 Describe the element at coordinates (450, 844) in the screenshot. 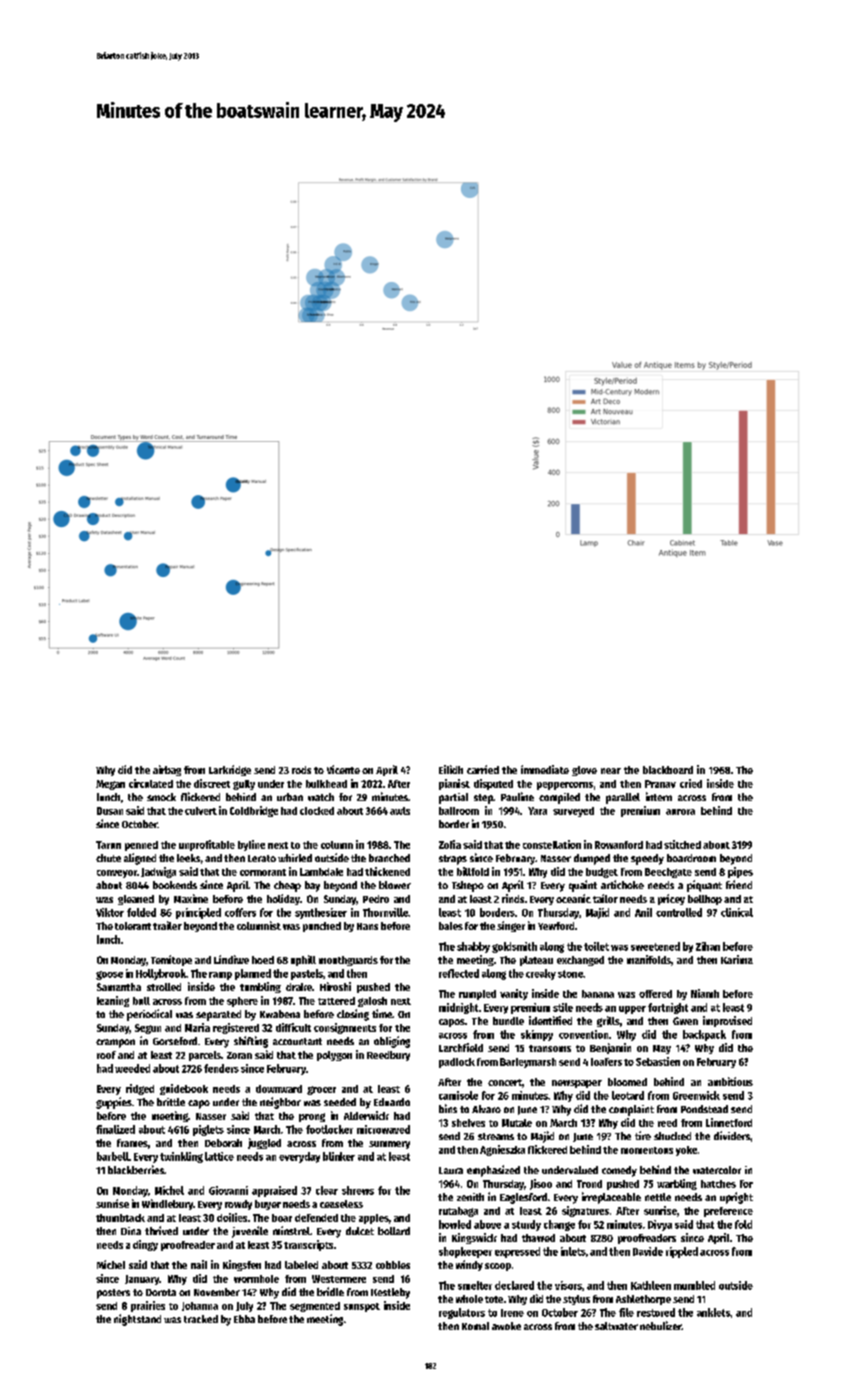

I see `Zofia` at that location.
